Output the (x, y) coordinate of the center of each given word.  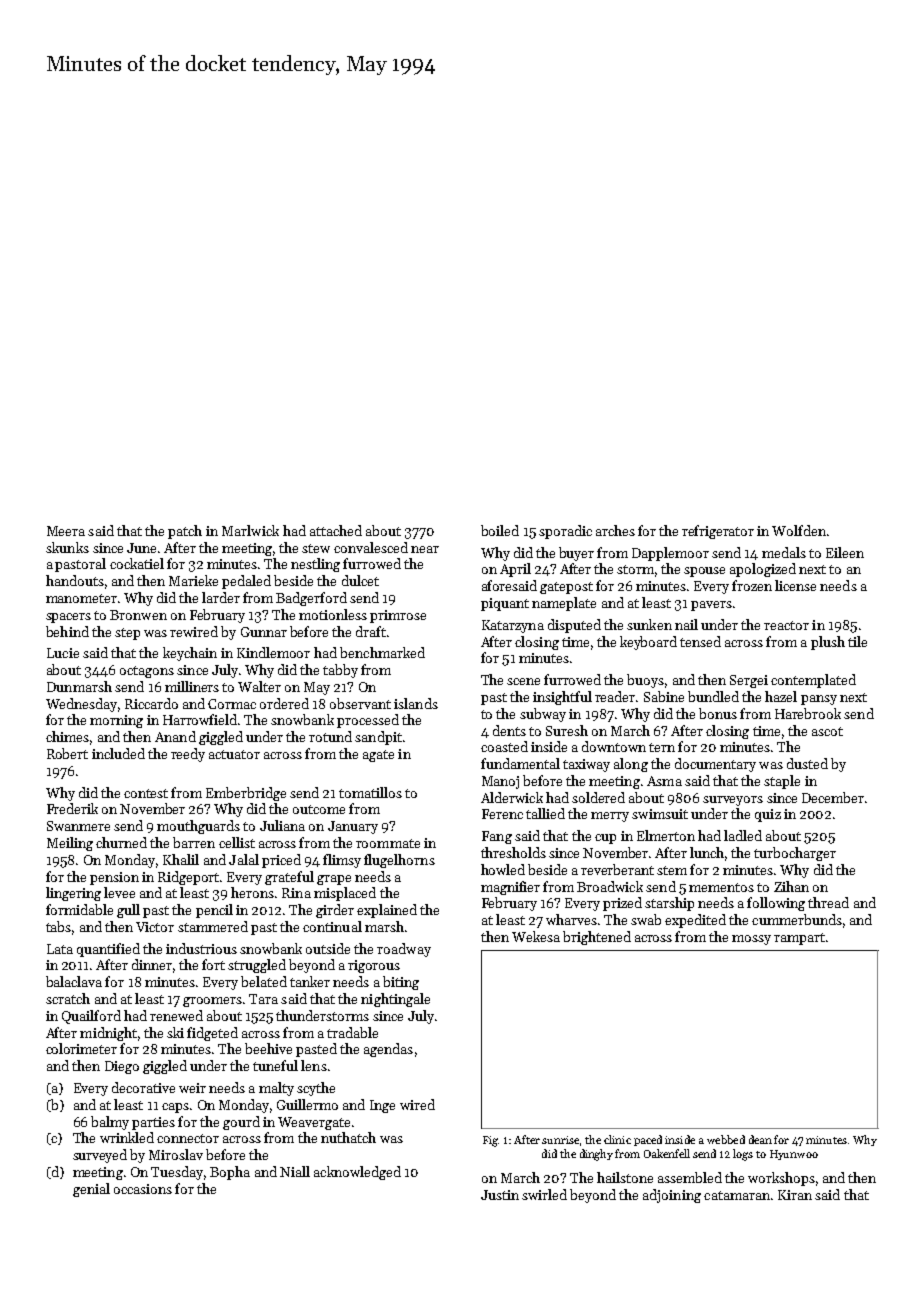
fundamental (520, 763)
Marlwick (250, 530)
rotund (330, 736)
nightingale (395, 1000)
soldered (598, 797)
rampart (799, 939)
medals (784, 552)
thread (828, 902)
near (425, 549)
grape (334, 880)
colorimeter (81, 1048)
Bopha (230, 1173)
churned (121, 842)
